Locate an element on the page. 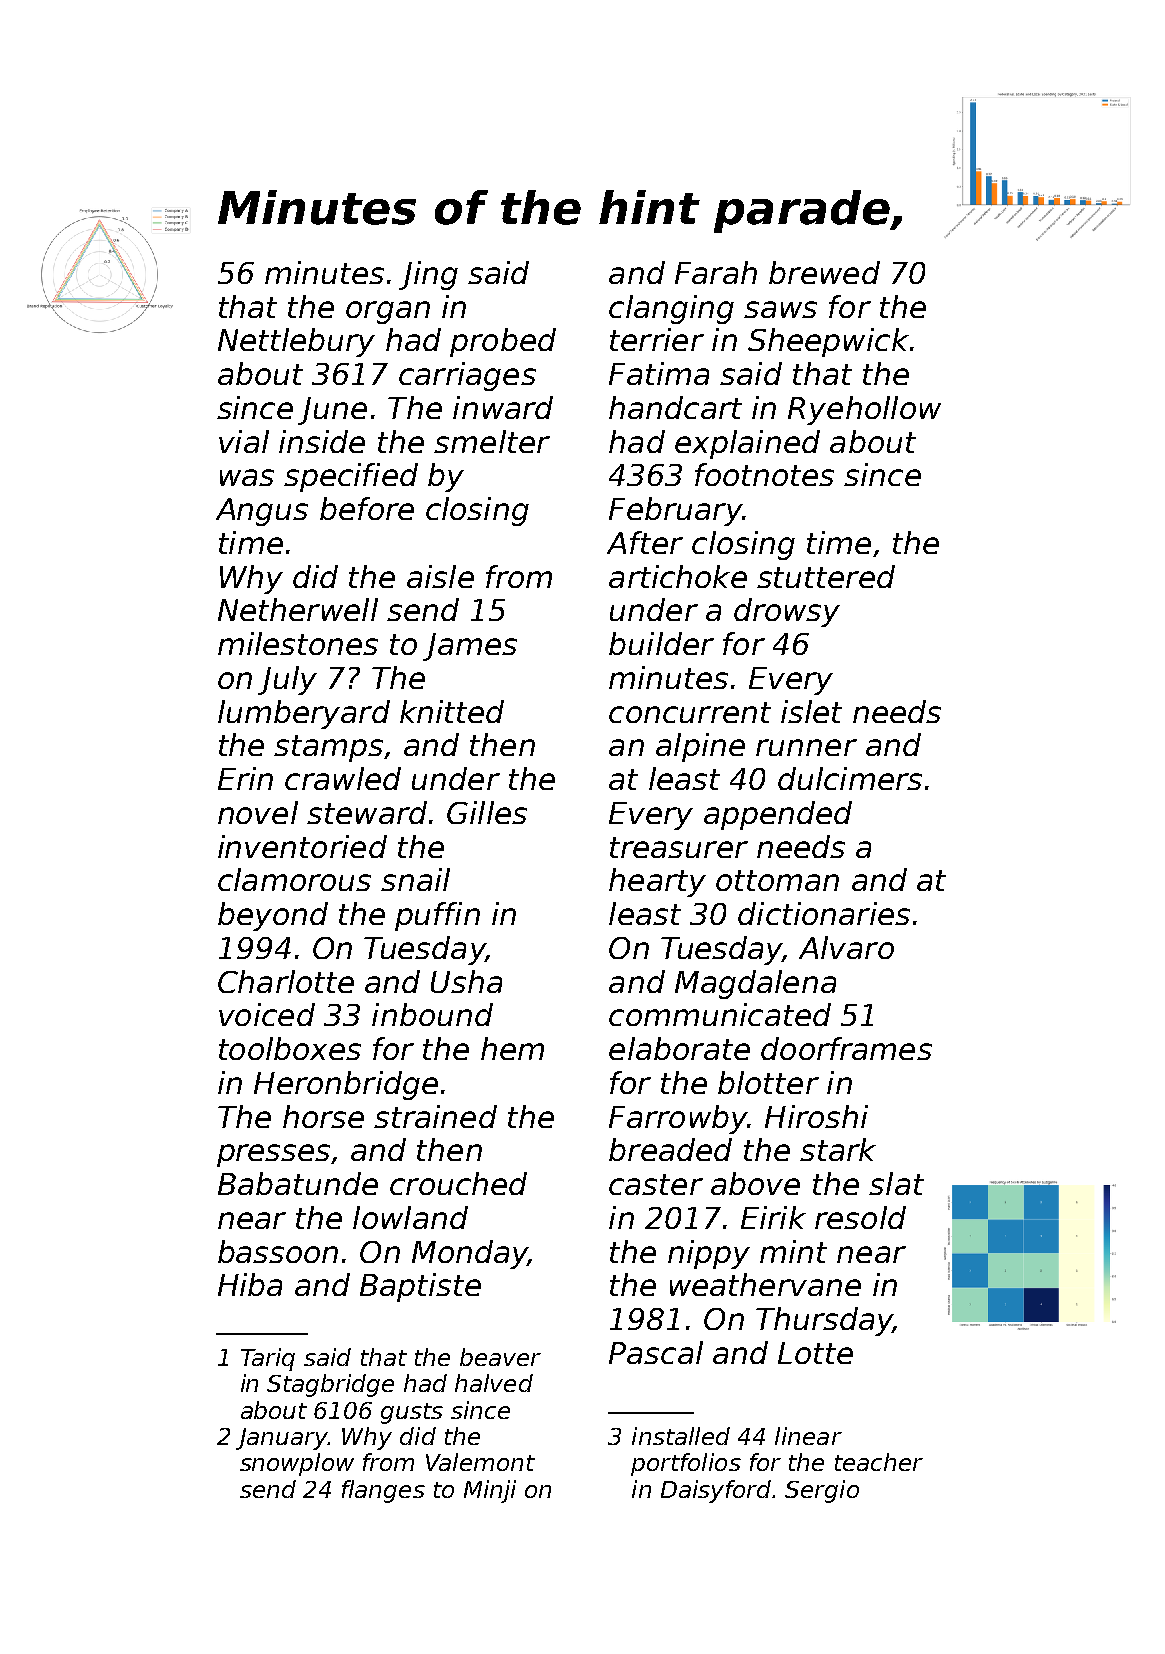 This document has height=1654, width=1165. stuttered is located at coordinates (826, 576).
